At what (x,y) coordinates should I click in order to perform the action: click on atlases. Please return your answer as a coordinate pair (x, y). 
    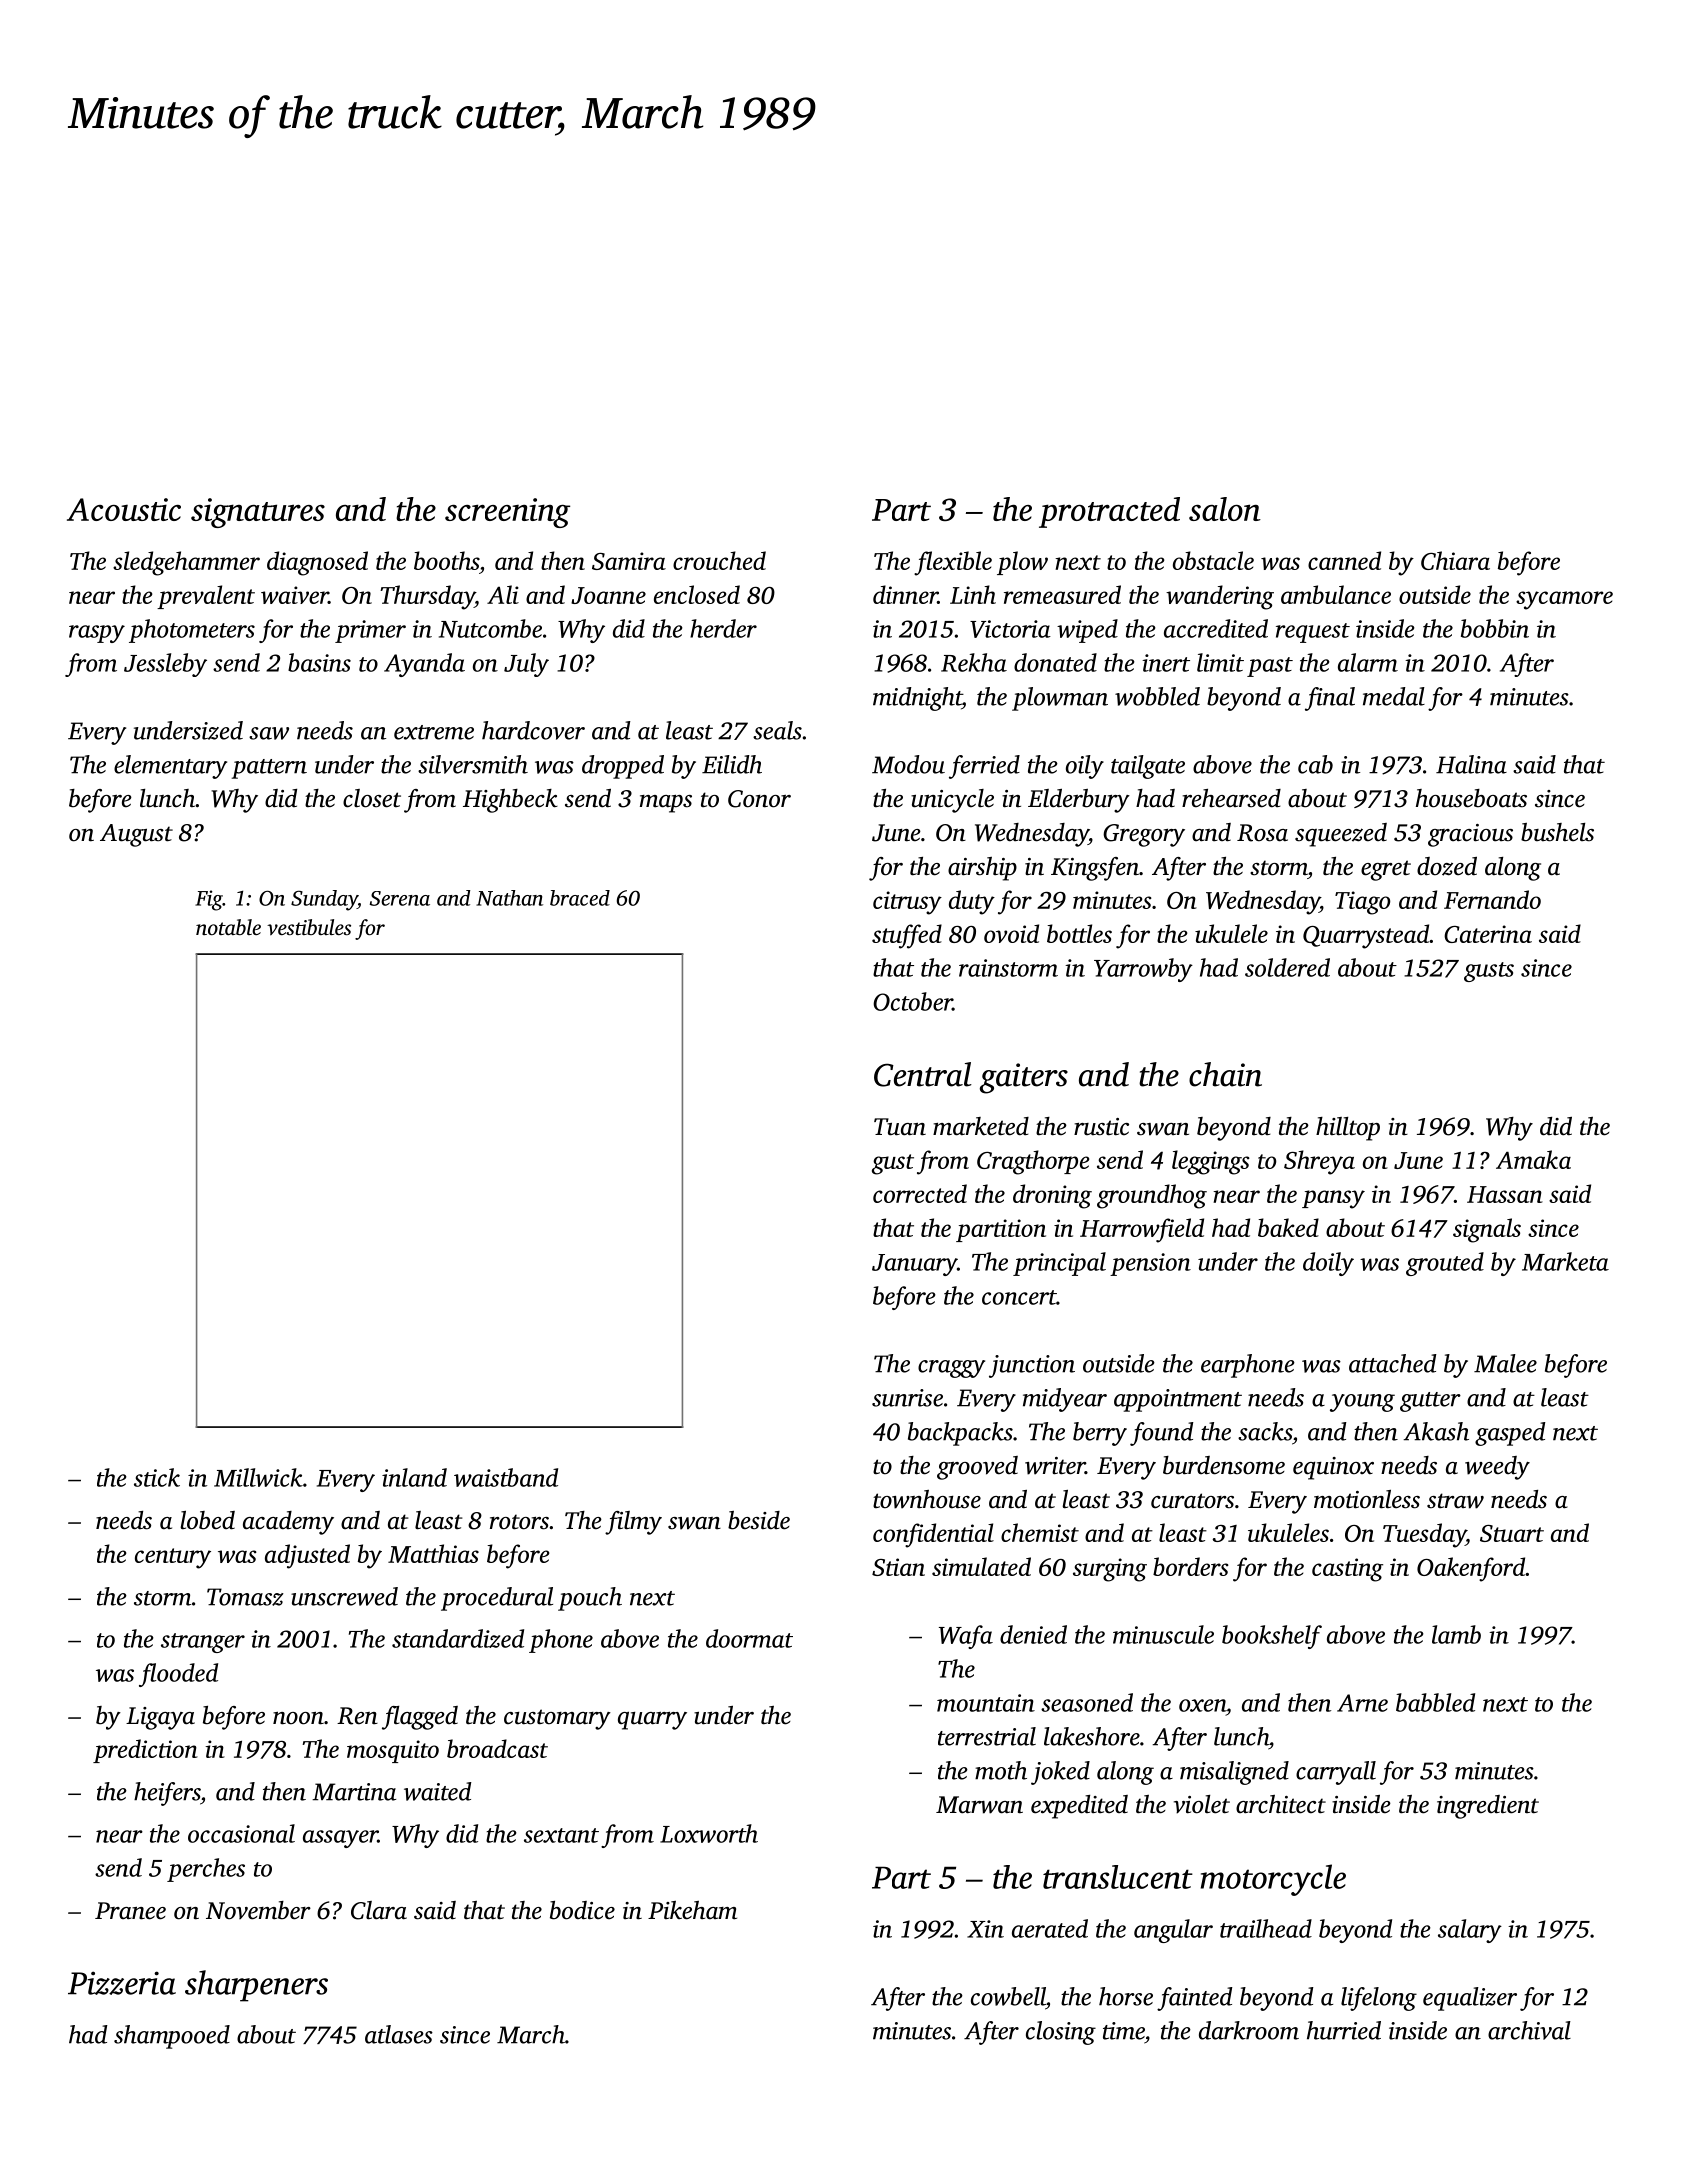
    Looking at the image, I should click on (399, 2034).
